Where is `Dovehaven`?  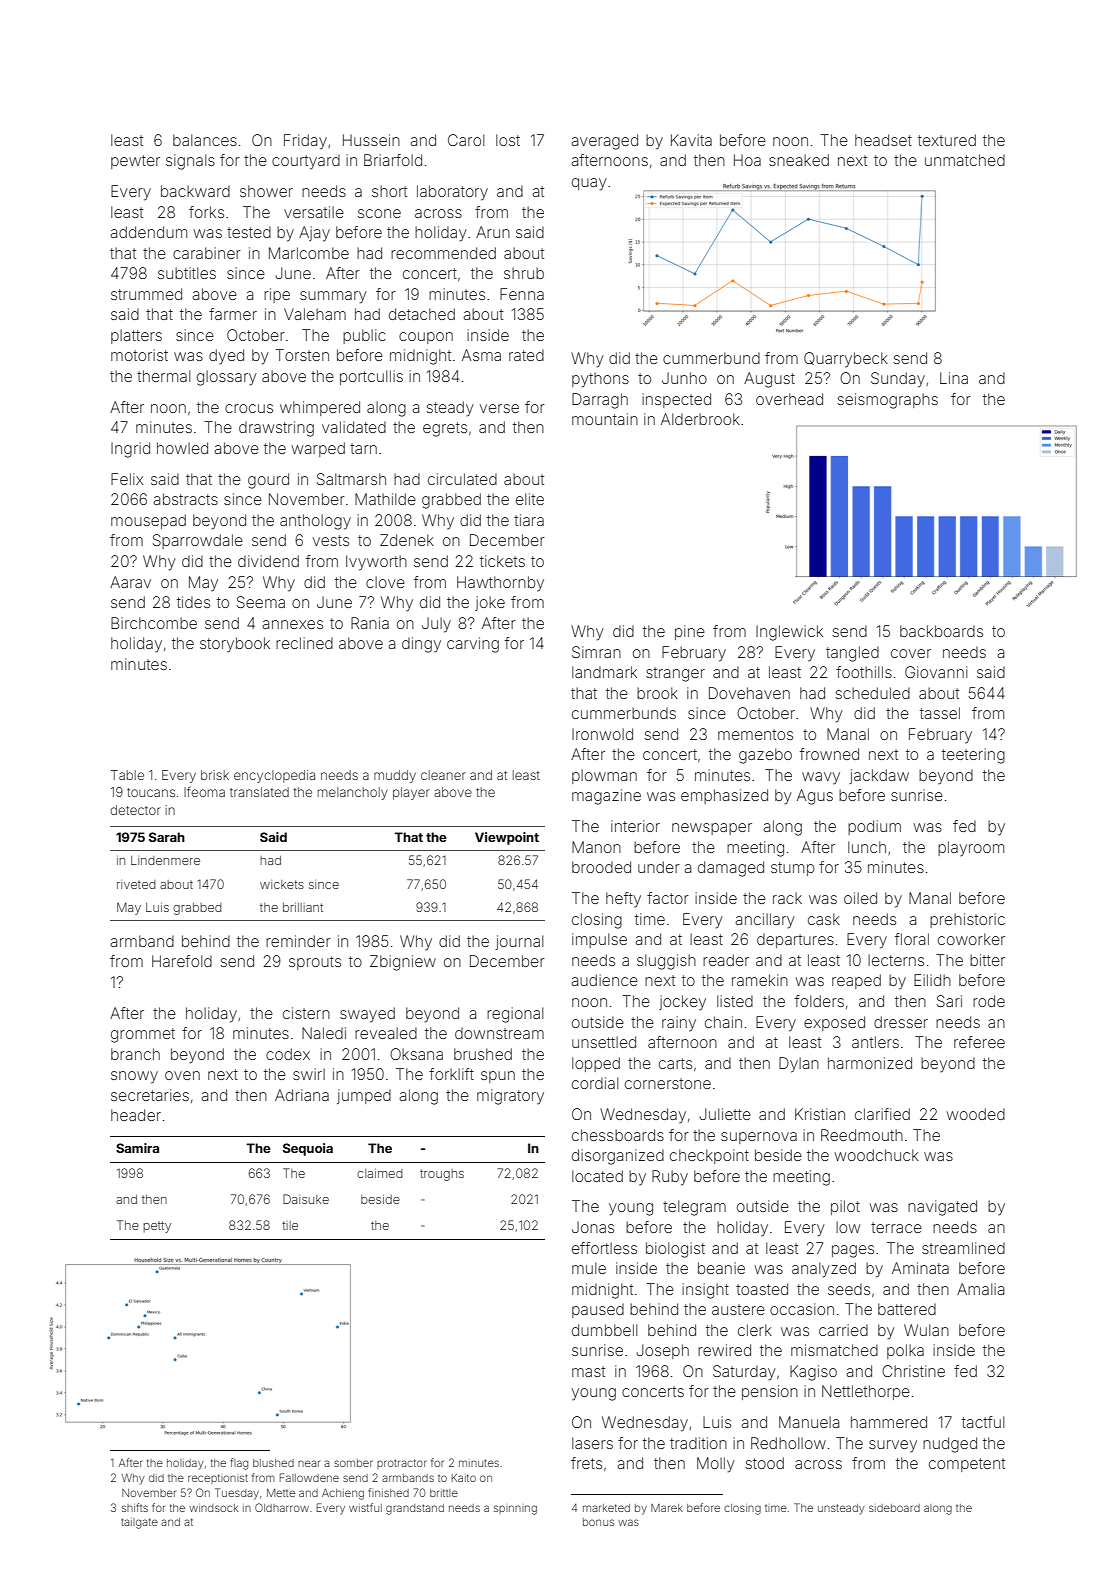 Dovehaven is located at coordinates (749, 693).
